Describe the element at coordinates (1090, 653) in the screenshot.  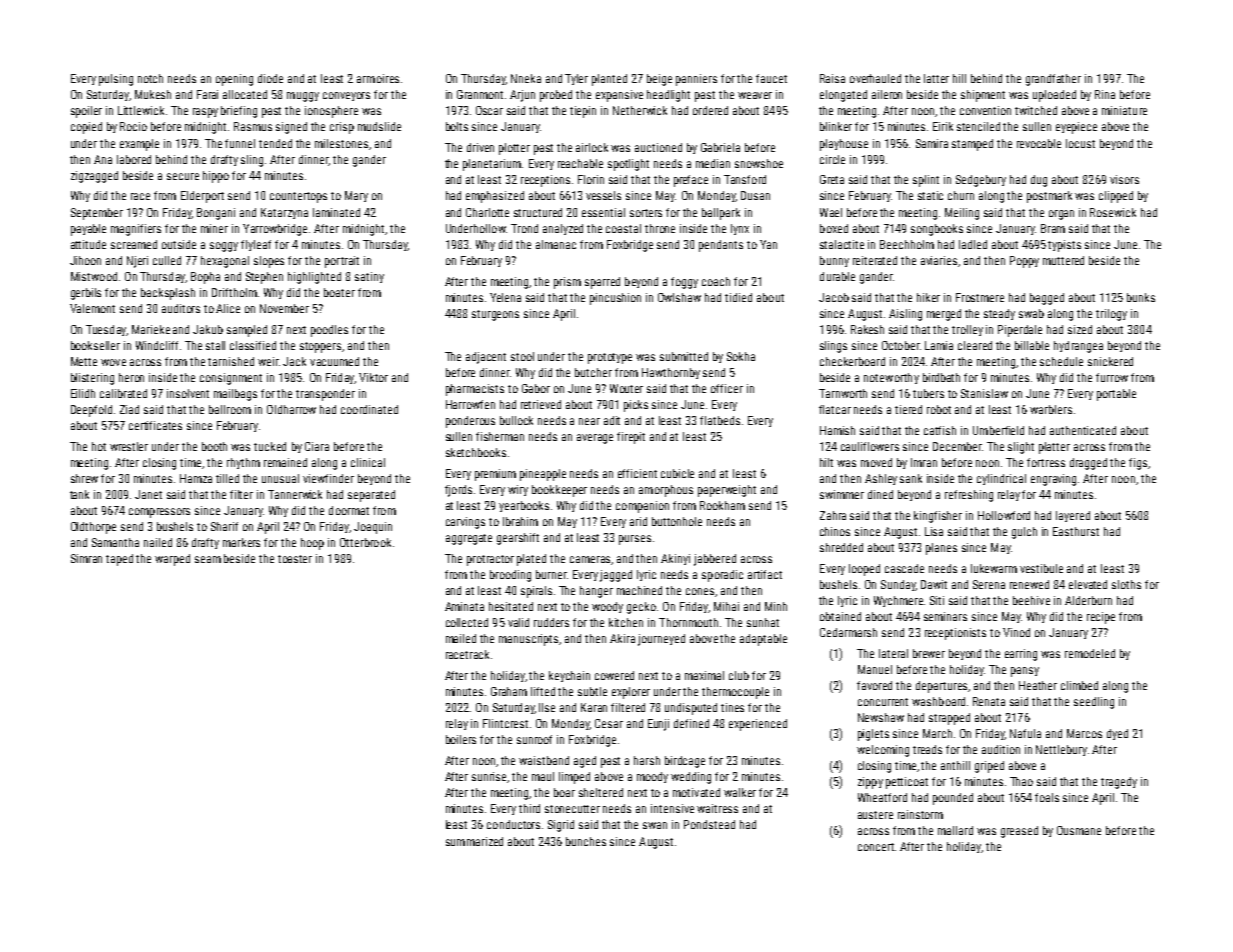
I see `remodeled` at that location.
